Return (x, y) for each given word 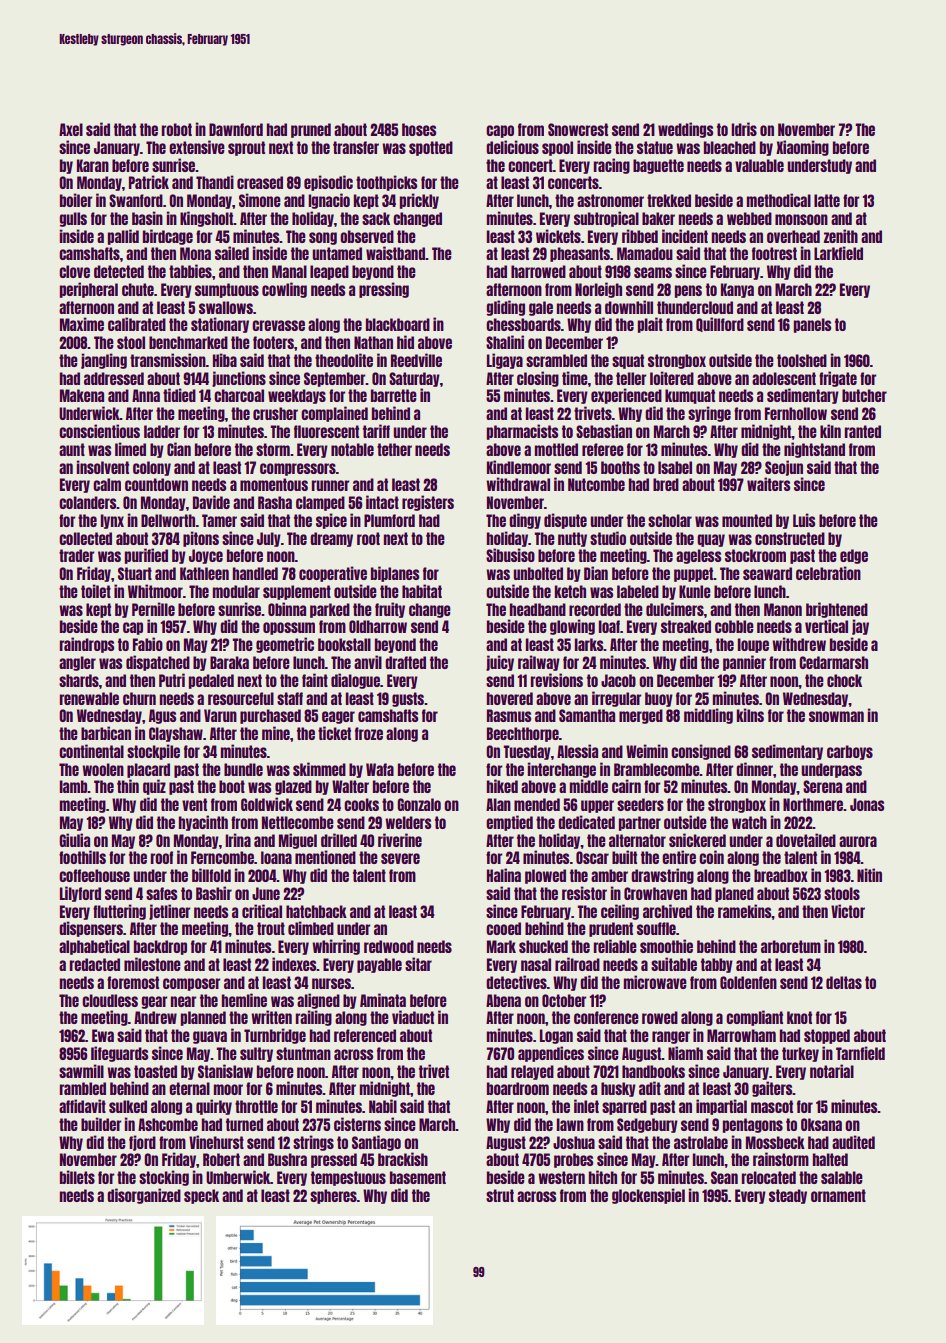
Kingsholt (207, 219)
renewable (89, 698)
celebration (828, 573)
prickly (419, 201)
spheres (333, 1196)
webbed (749, 218)
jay (860, 627)
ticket (334, 733)
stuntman (303, 1053)
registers (428, 503)
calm (107, 484)
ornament (838, 1195)
